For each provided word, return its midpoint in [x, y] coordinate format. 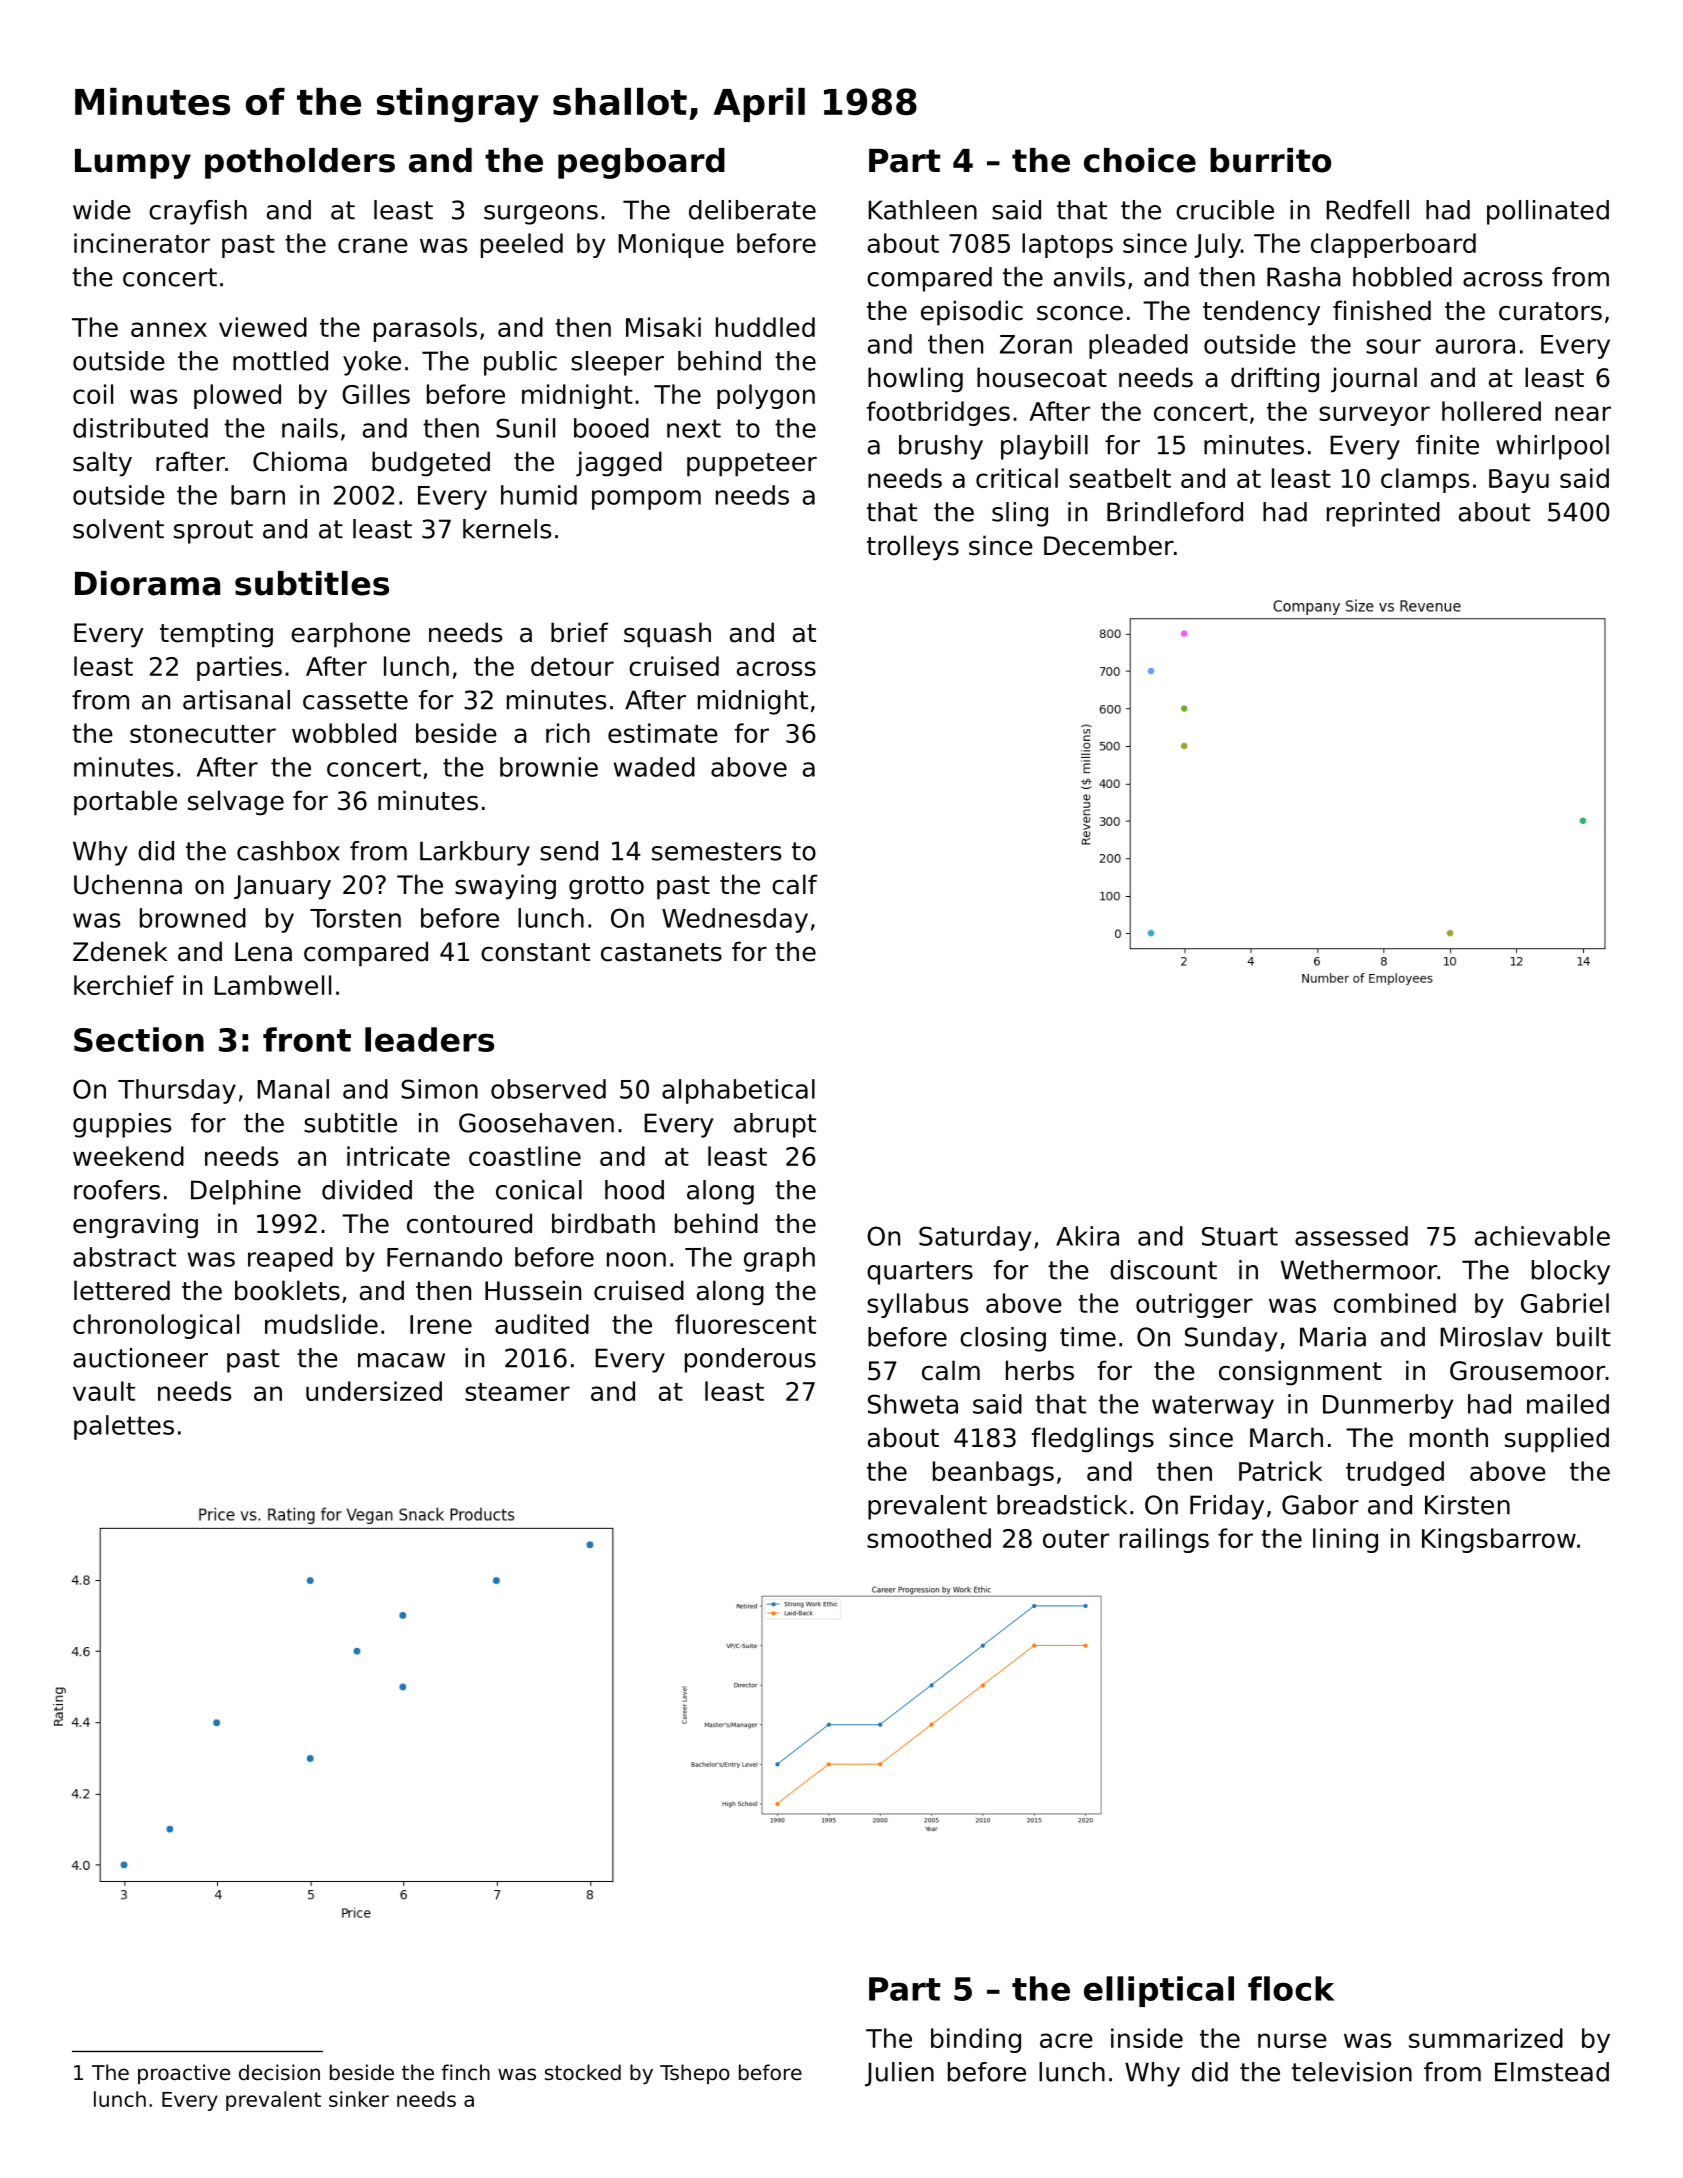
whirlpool [1552, 447]
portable [125, 803]
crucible [1225, 210]
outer [1076, 1539]
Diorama [147, 583]
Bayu [1519, 481]
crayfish [198, 212]
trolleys [913, 548]
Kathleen [922, 210]
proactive [184, 2074]
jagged [619, 464]
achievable [1542, 1236]
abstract [124, 1257]
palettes [124, 1427]
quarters [920, 1273]
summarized [1486, 2038]
